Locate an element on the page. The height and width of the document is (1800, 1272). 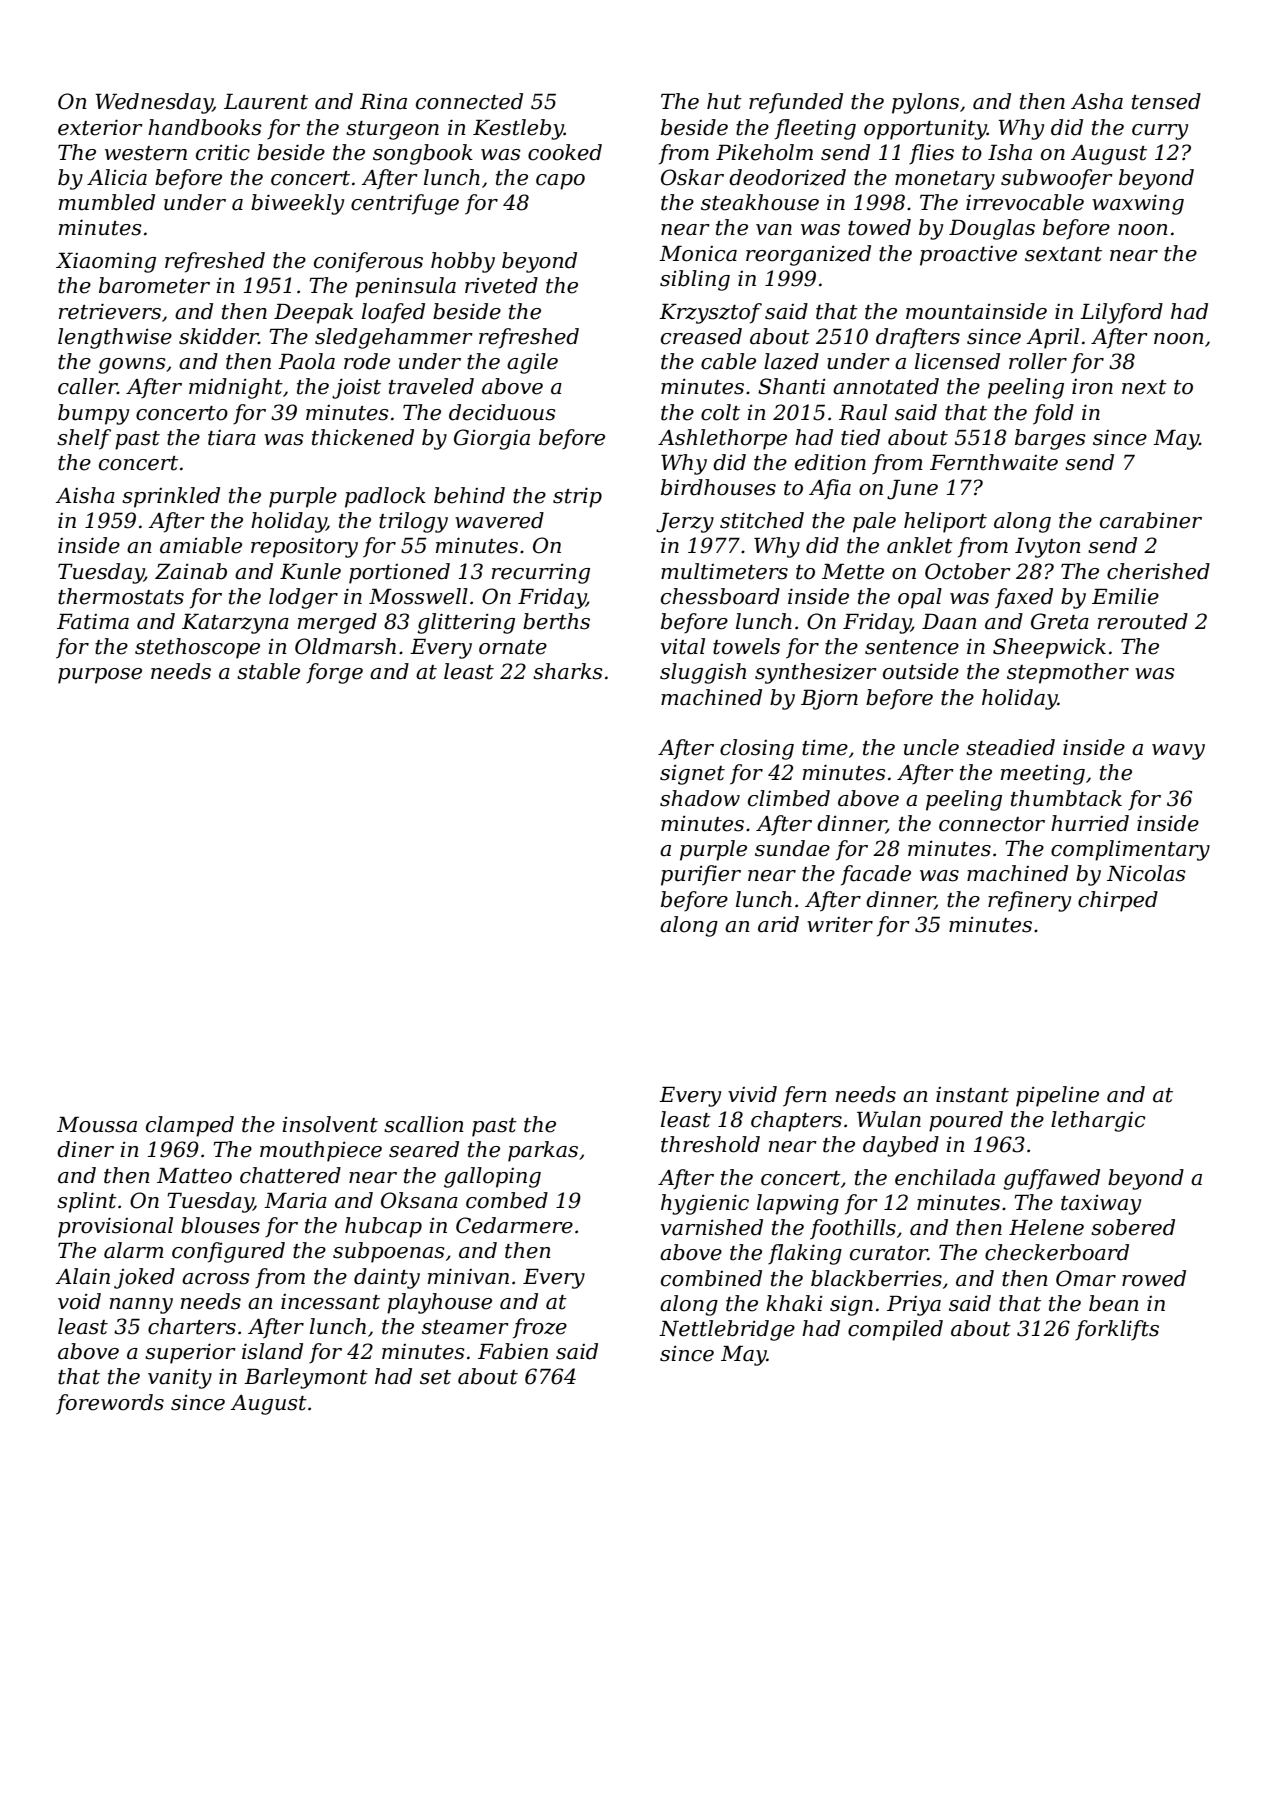
sibling is located at coordinates (695, 280).
